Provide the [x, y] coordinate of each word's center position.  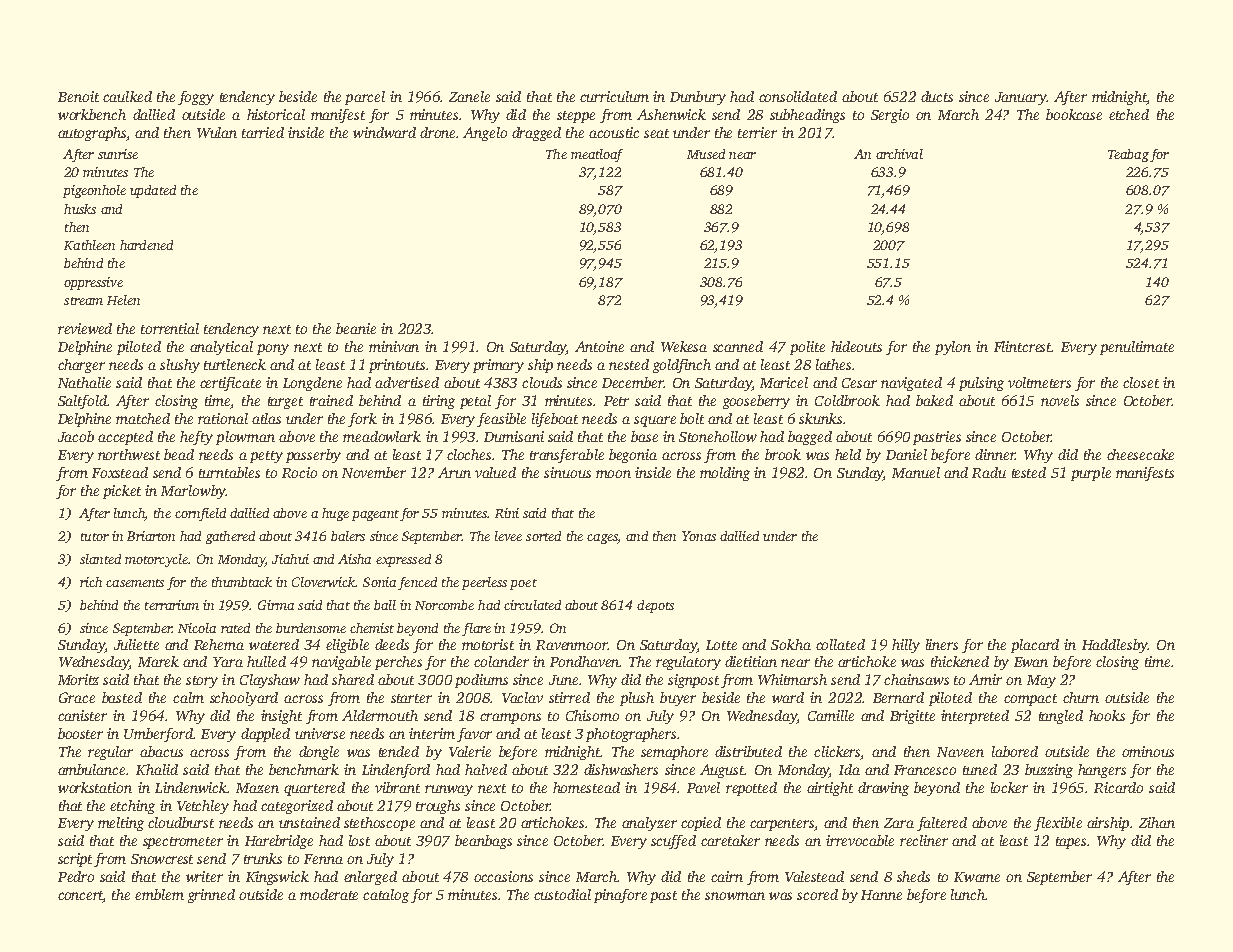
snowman [735, 896]
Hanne [881, 895]
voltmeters [1039, 382]
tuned [980, 769]
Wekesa [684, 346]
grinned [211, 896]
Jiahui [290, 559]
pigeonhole [94, 191]
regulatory [688, 663]
